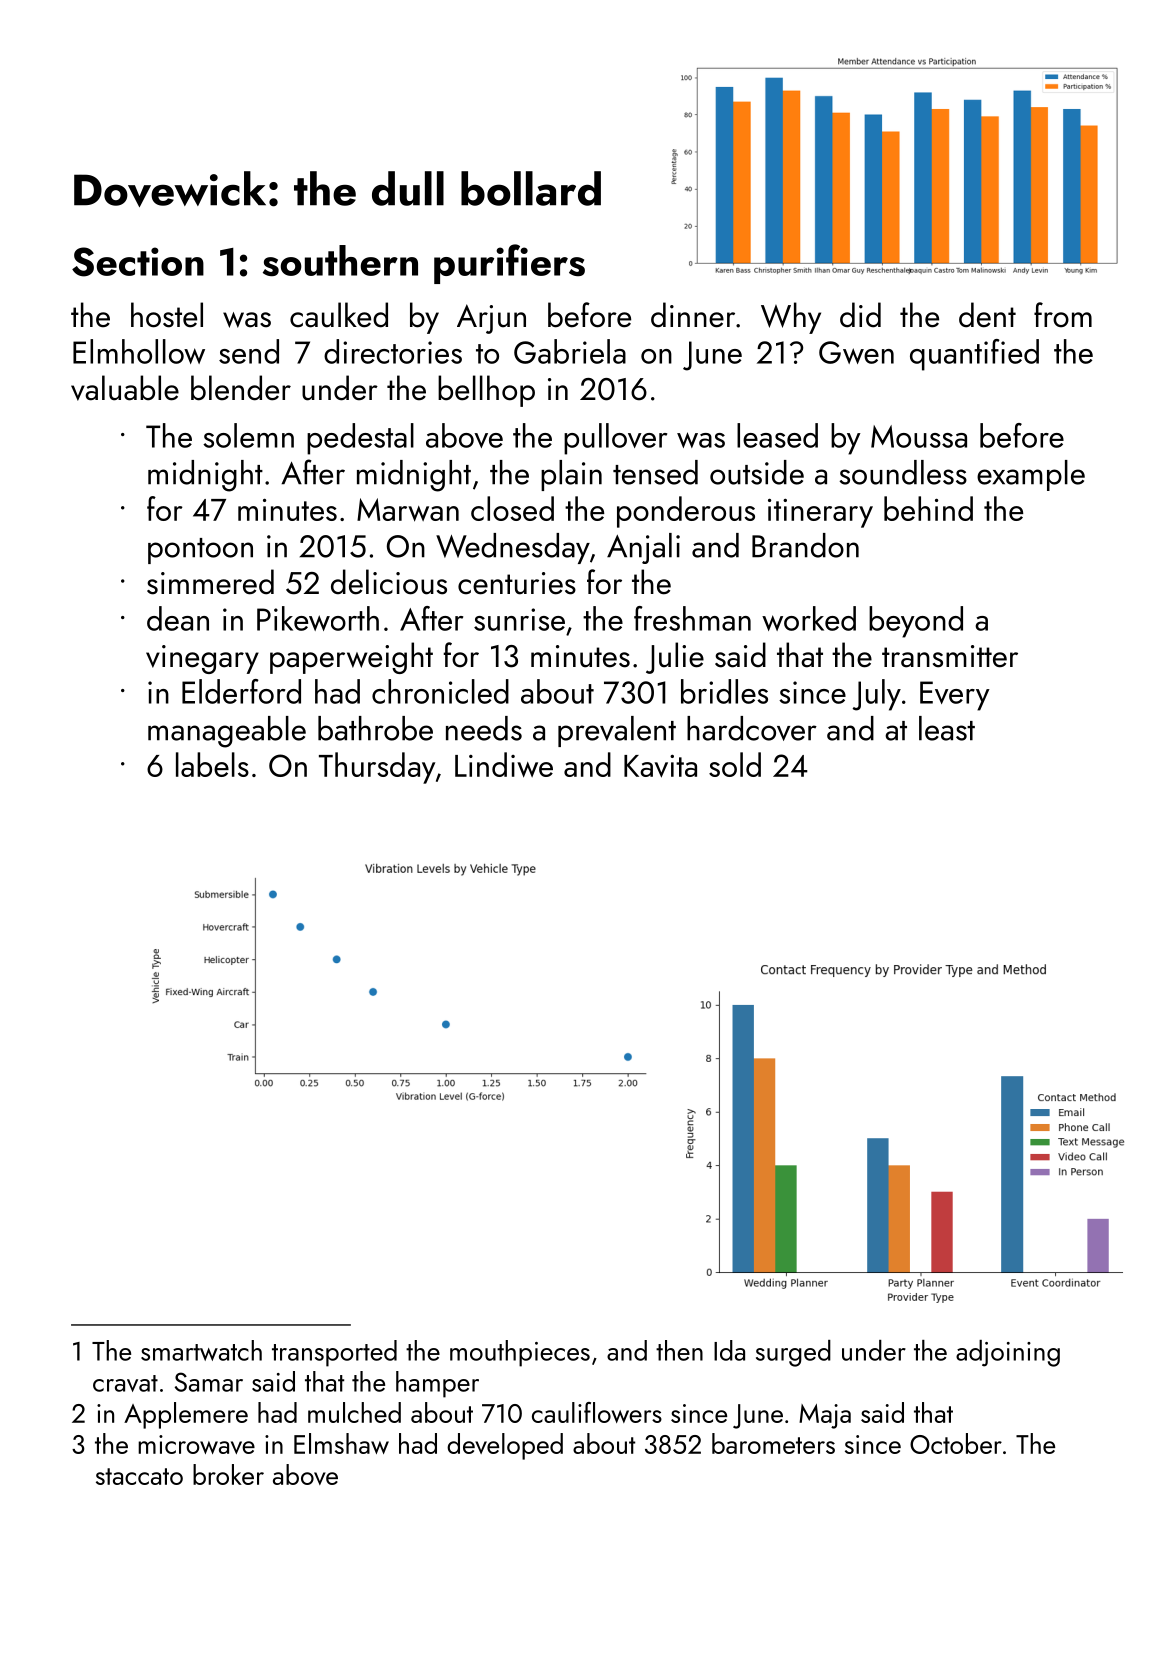  I want to click on manageable, so click(227, 732).
